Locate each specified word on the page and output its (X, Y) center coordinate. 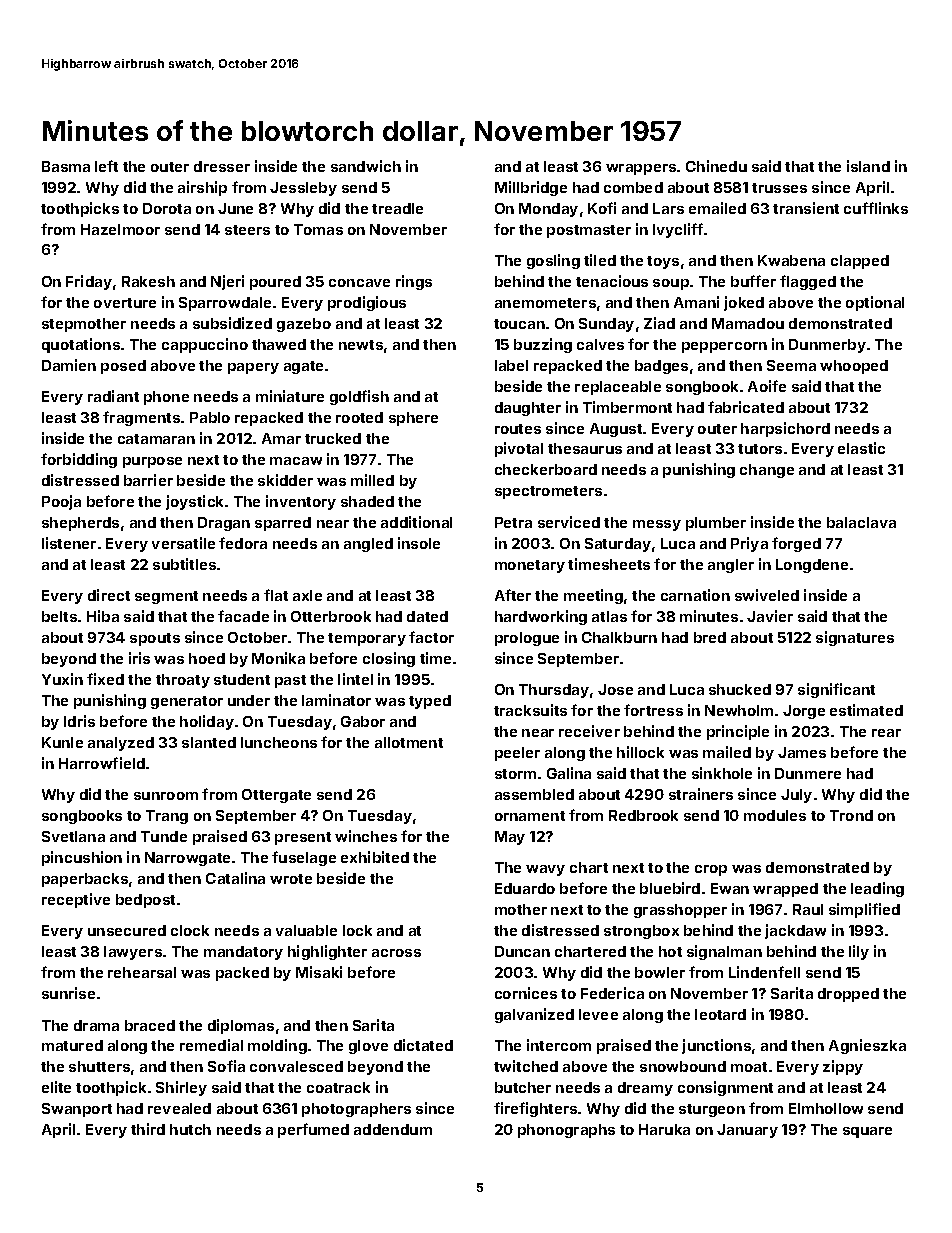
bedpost (145, 901)
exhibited (375, 857)
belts (59, 616)
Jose (615, 689)
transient (806, 208)
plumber (716, 524)
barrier (148, 480)
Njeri (227, 282)
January (747, 1131)
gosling (553, 261)
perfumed (313, 1130)
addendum (393, 1129)
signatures (855, 638)
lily (859, 952)
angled (368, 545)
